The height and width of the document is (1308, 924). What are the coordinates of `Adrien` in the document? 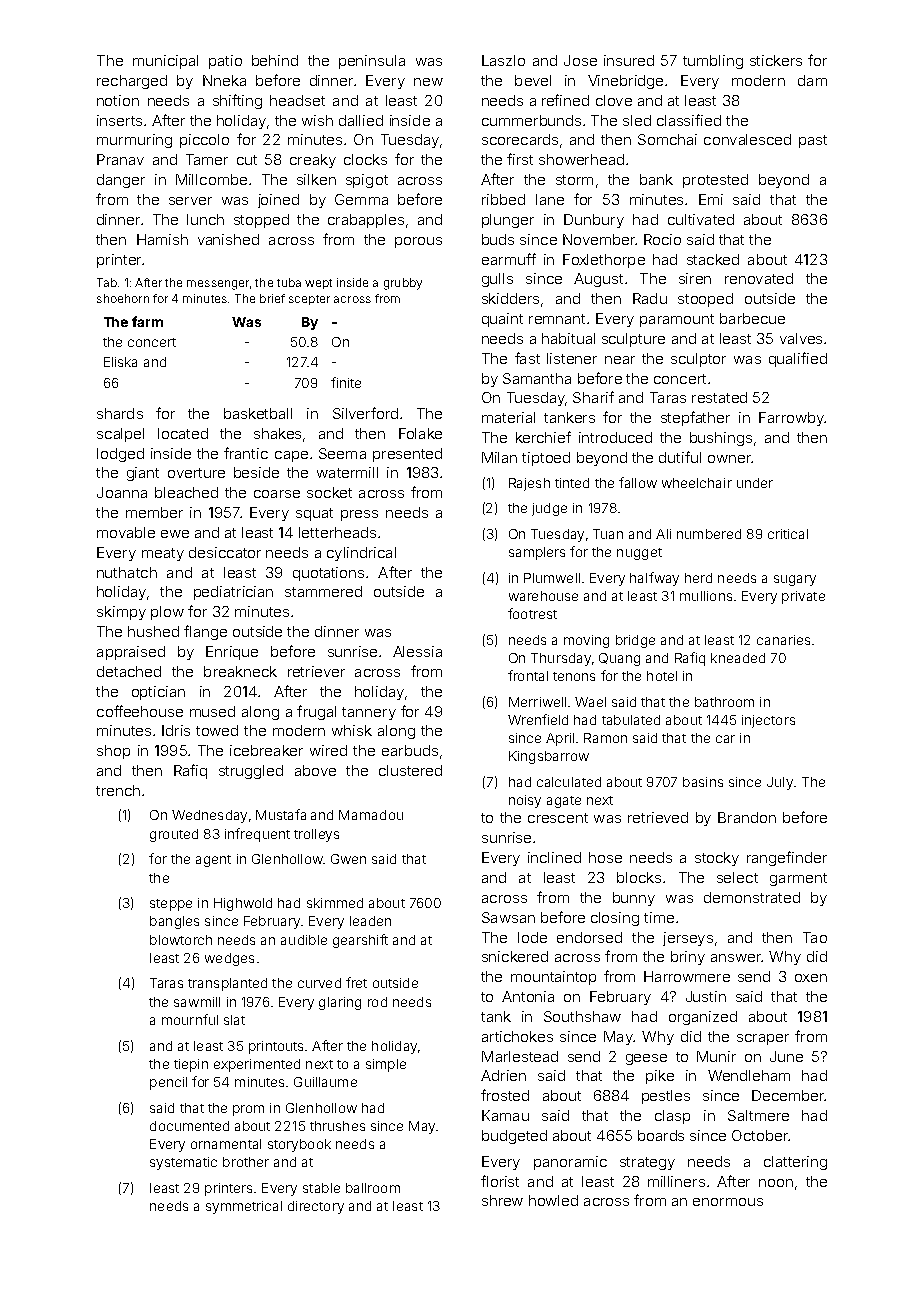 It's located at (503, 1075).
